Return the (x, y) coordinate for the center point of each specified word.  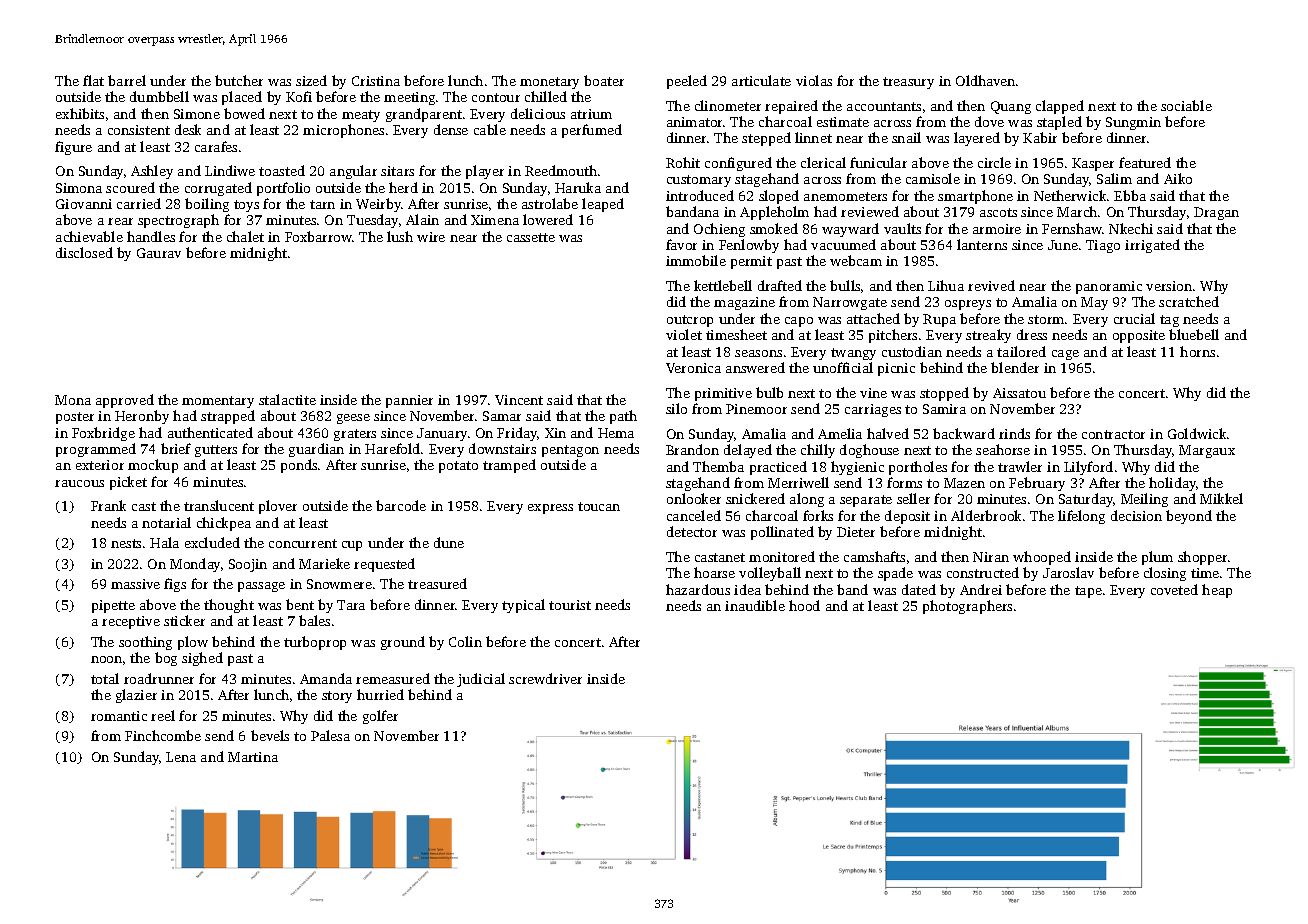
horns (1197, 351)
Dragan (1216, 213)
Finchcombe (163, 735)
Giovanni (84, 204)
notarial (166, 522)
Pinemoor (756, 409)
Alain (422, 219)
